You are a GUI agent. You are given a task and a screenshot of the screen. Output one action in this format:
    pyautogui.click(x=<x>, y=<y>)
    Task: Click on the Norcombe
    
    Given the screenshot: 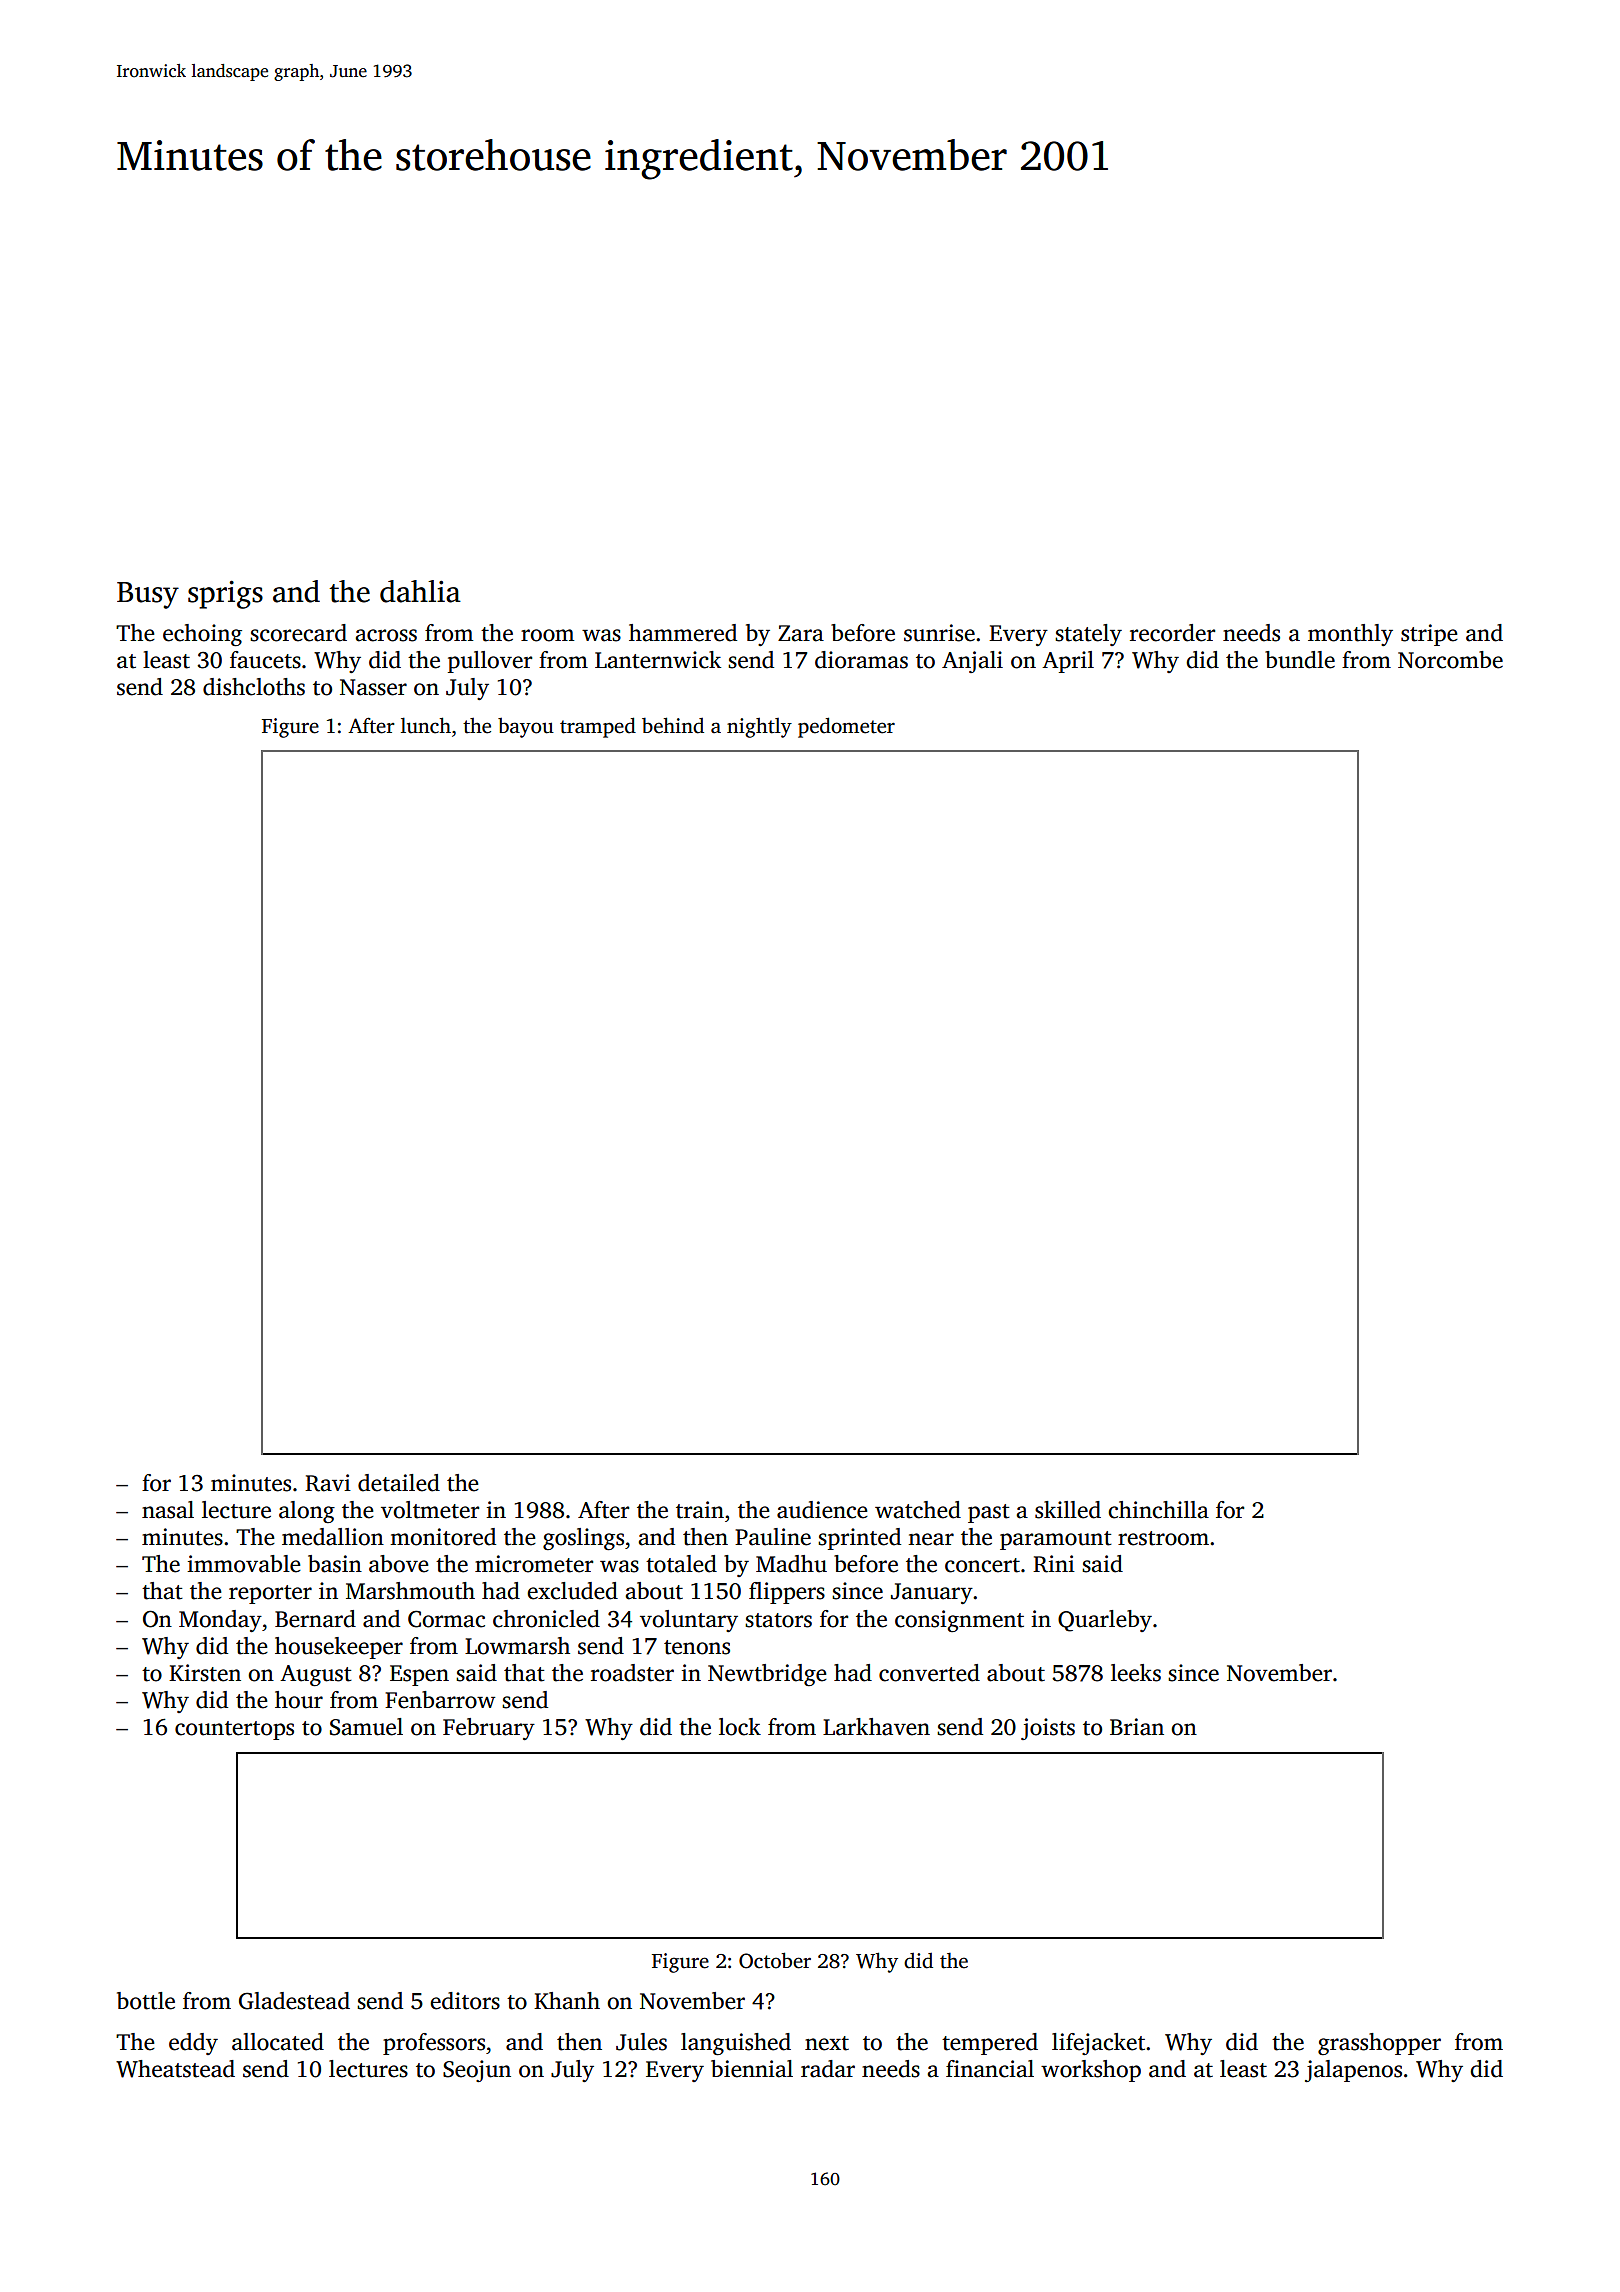 What is the action you would take?
    pyautogui.click(x=1450, y=660)
